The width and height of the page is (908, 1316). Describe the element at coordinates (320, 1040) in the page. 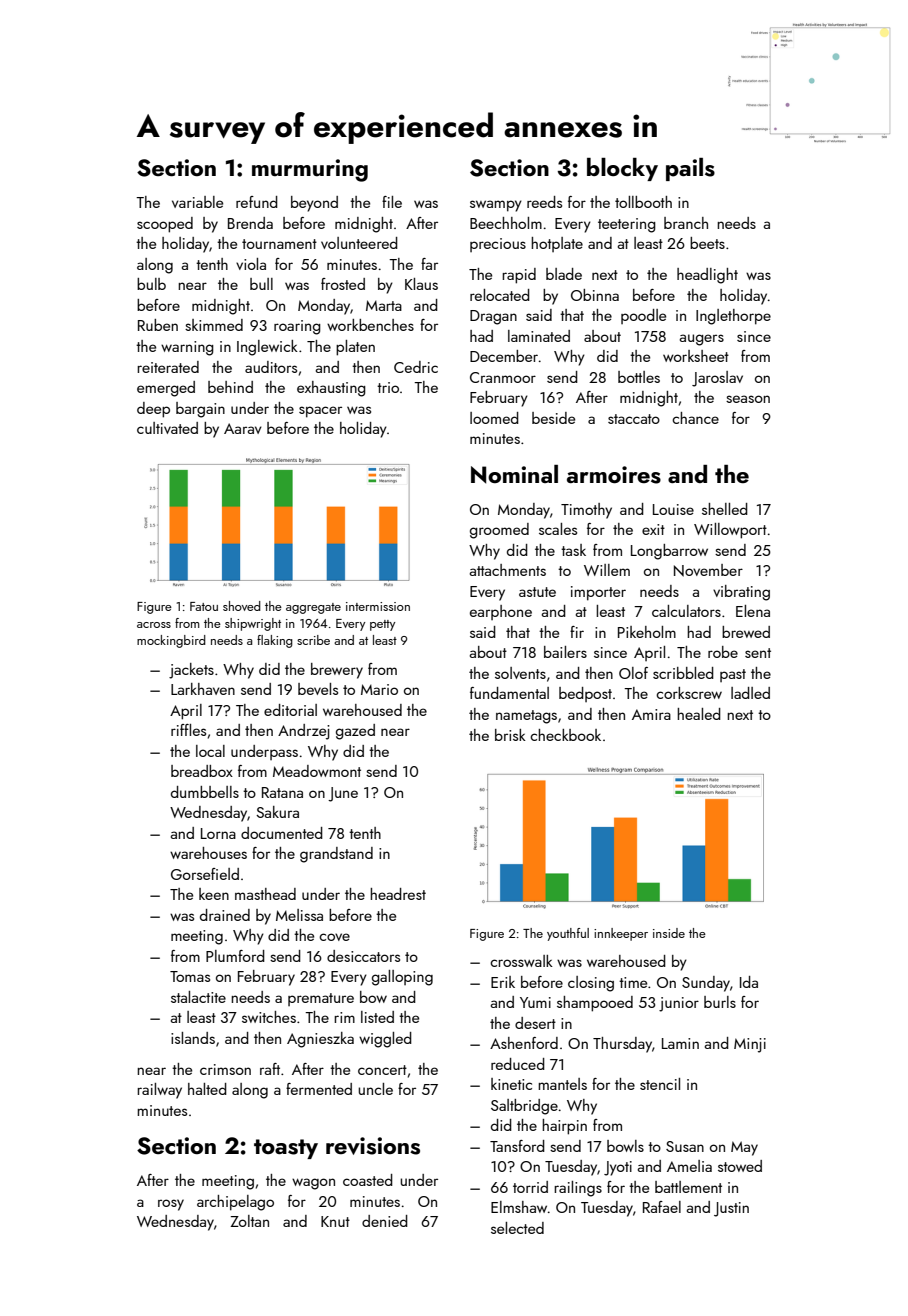

I see `Agnieszka` at that location.
